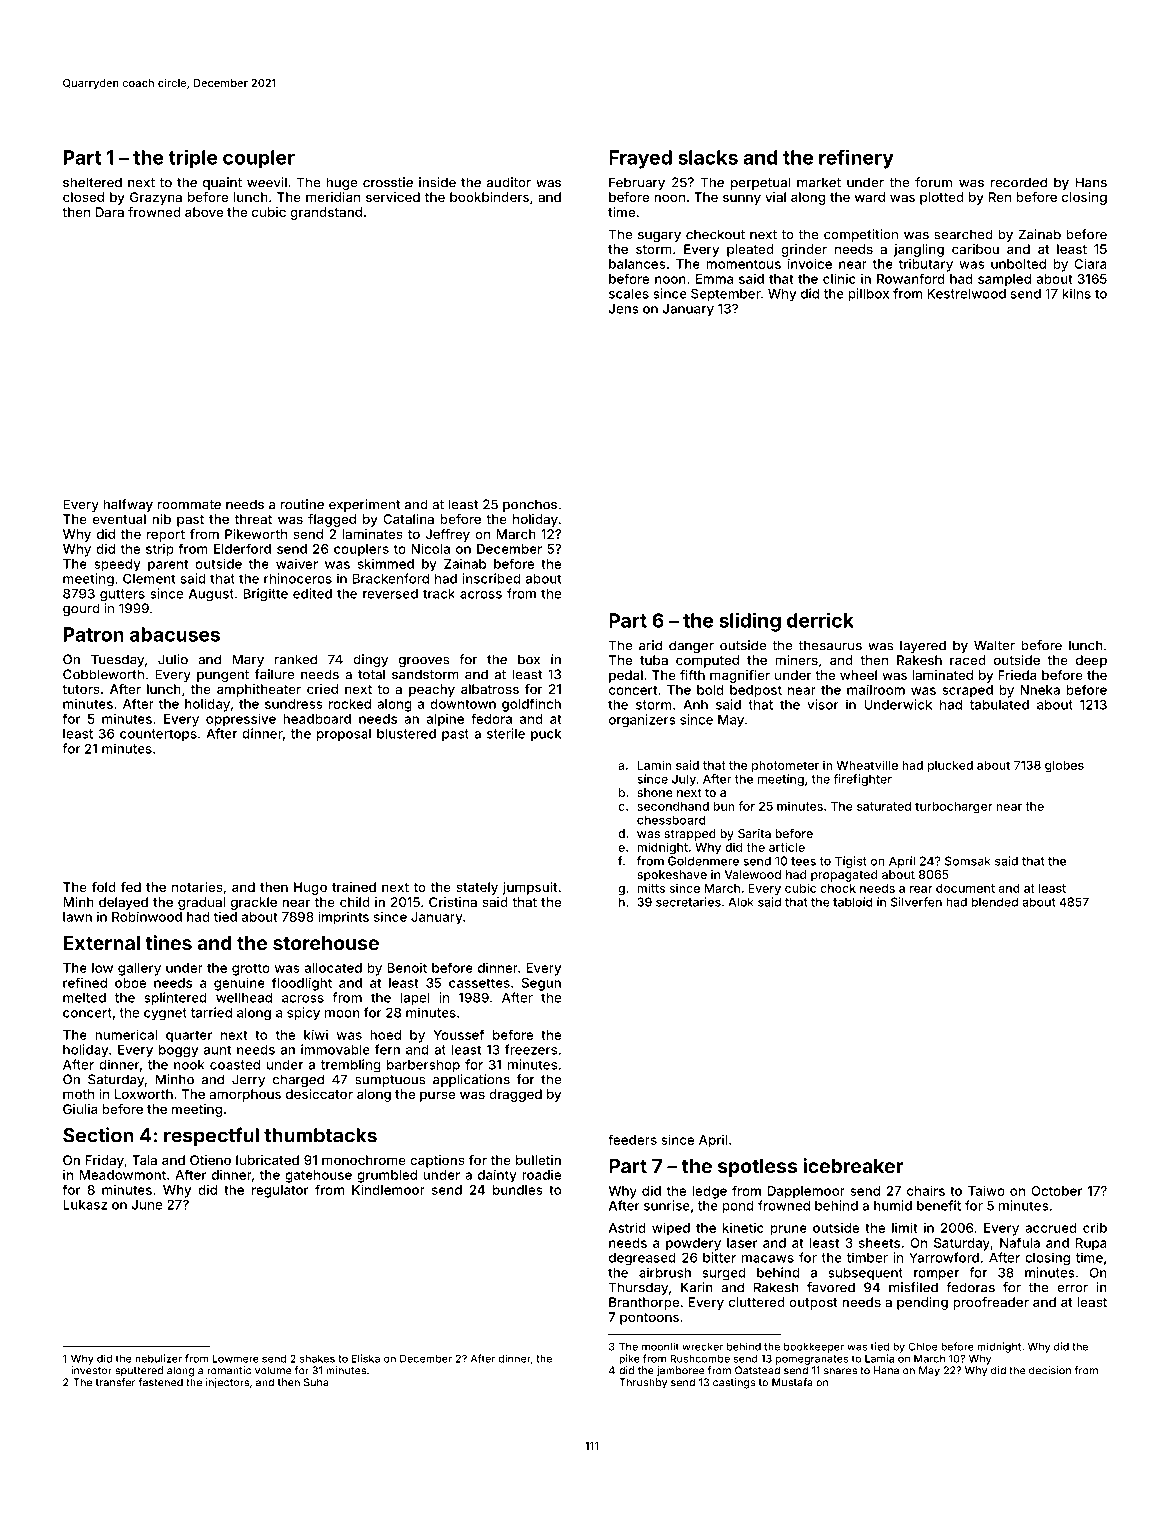 Image resolution: width=1170 pixels, height=1514 pixels. I want to click on above, so click(204, 212).
